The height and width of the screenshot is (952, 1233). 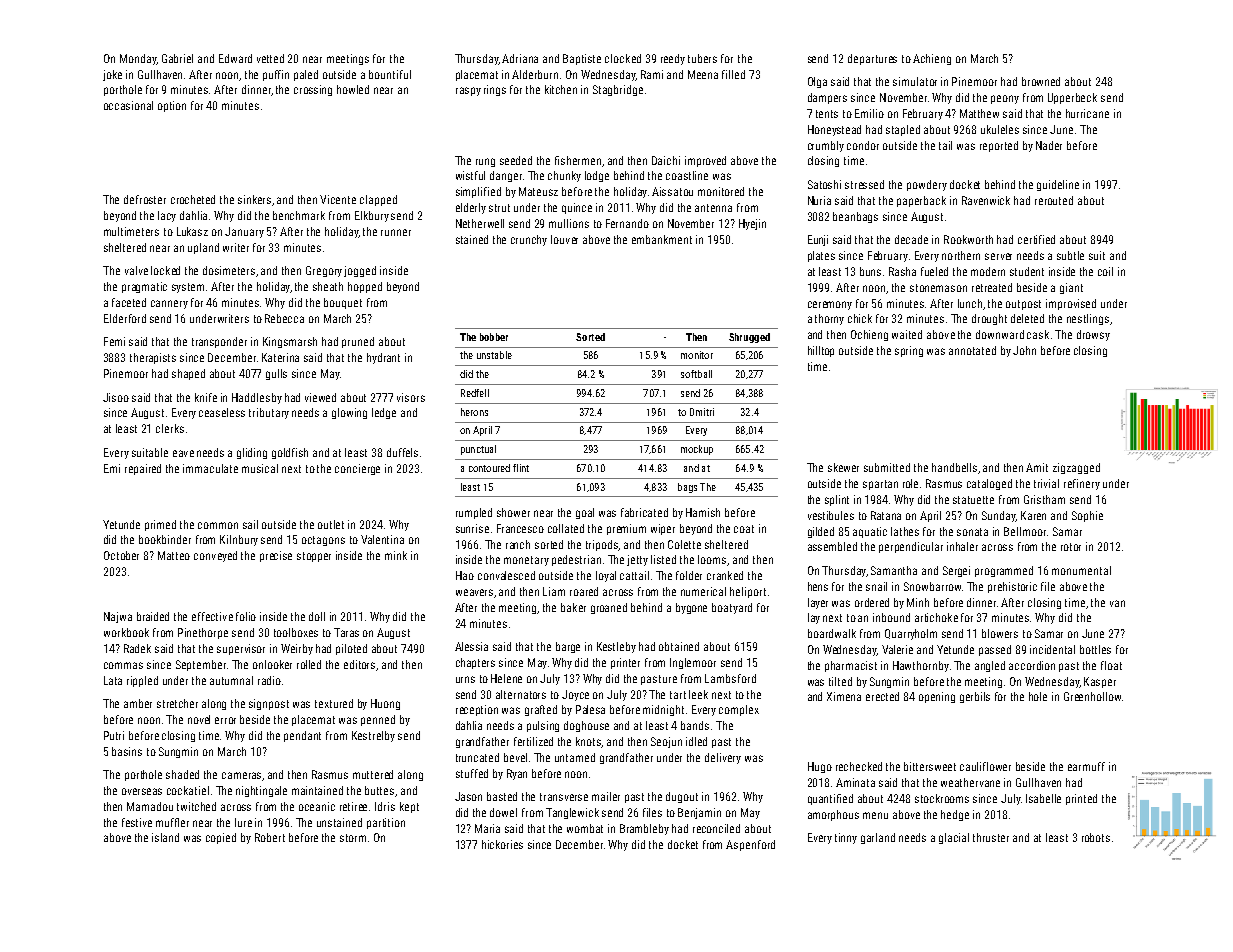 I want to click on island, so click(x=165, y=837).
